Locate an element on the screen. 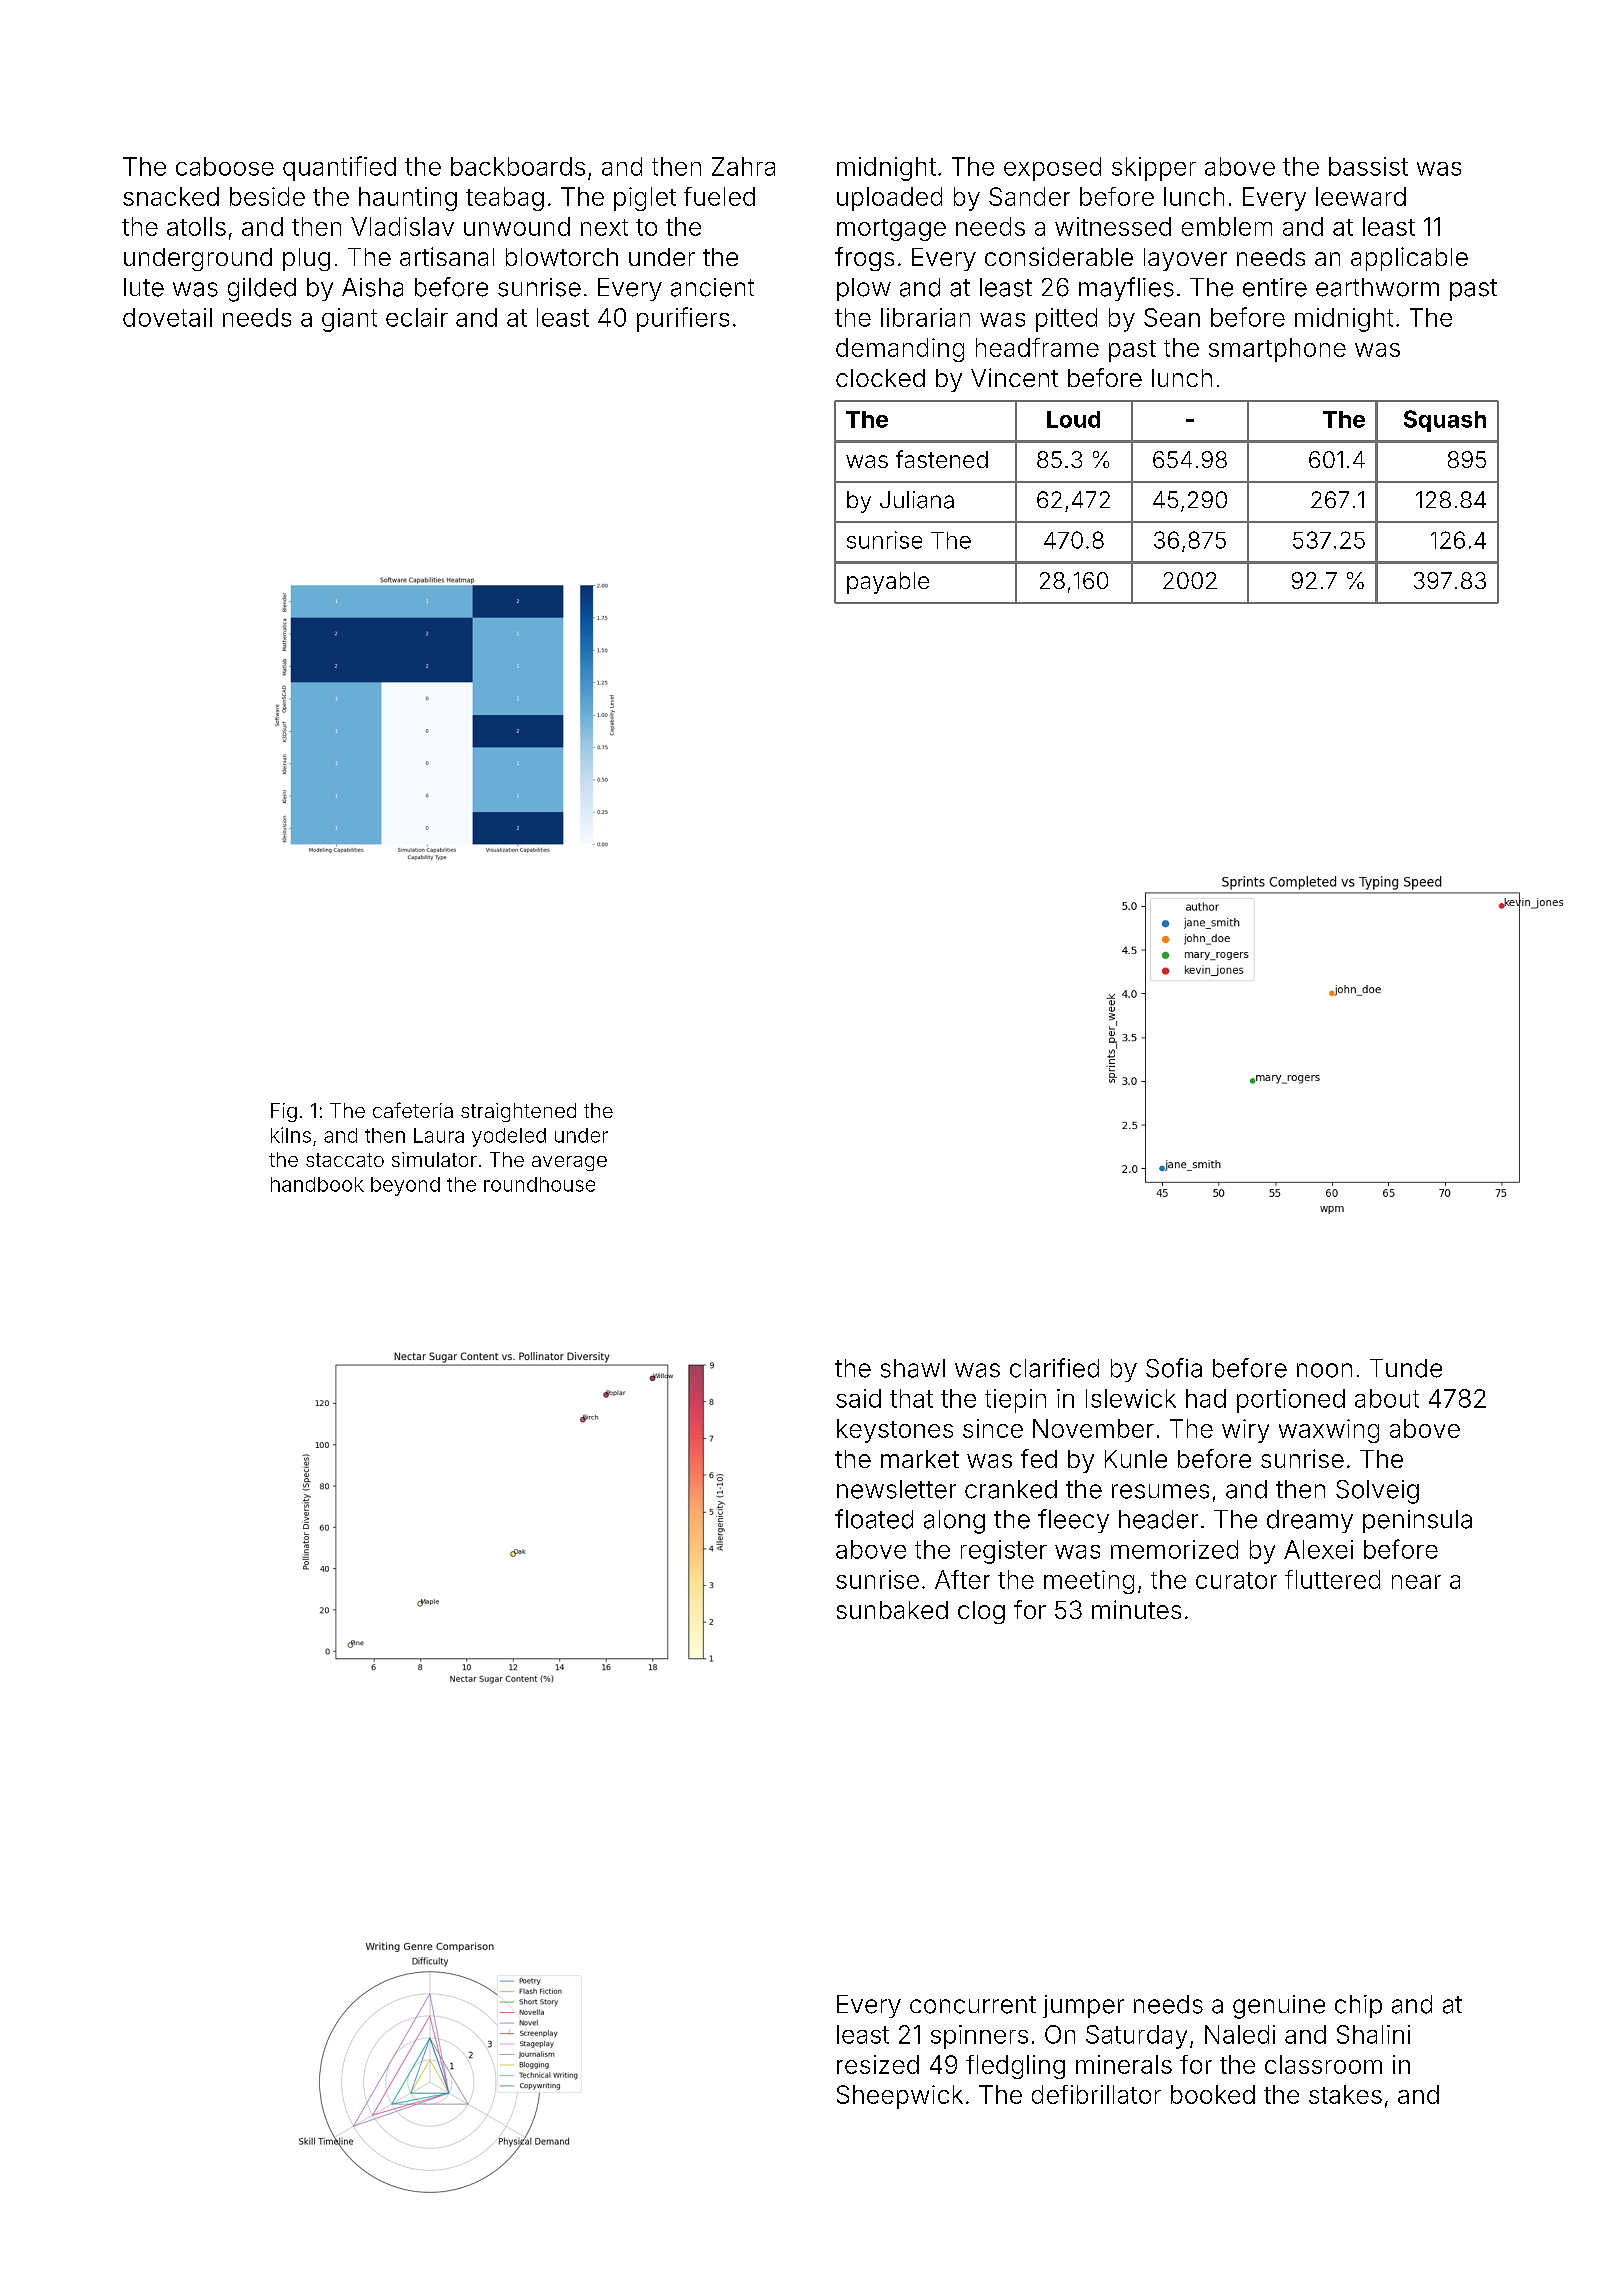 This screenshot has height=2292, width=1620. dovetail is located at coordinates (167, 317).
